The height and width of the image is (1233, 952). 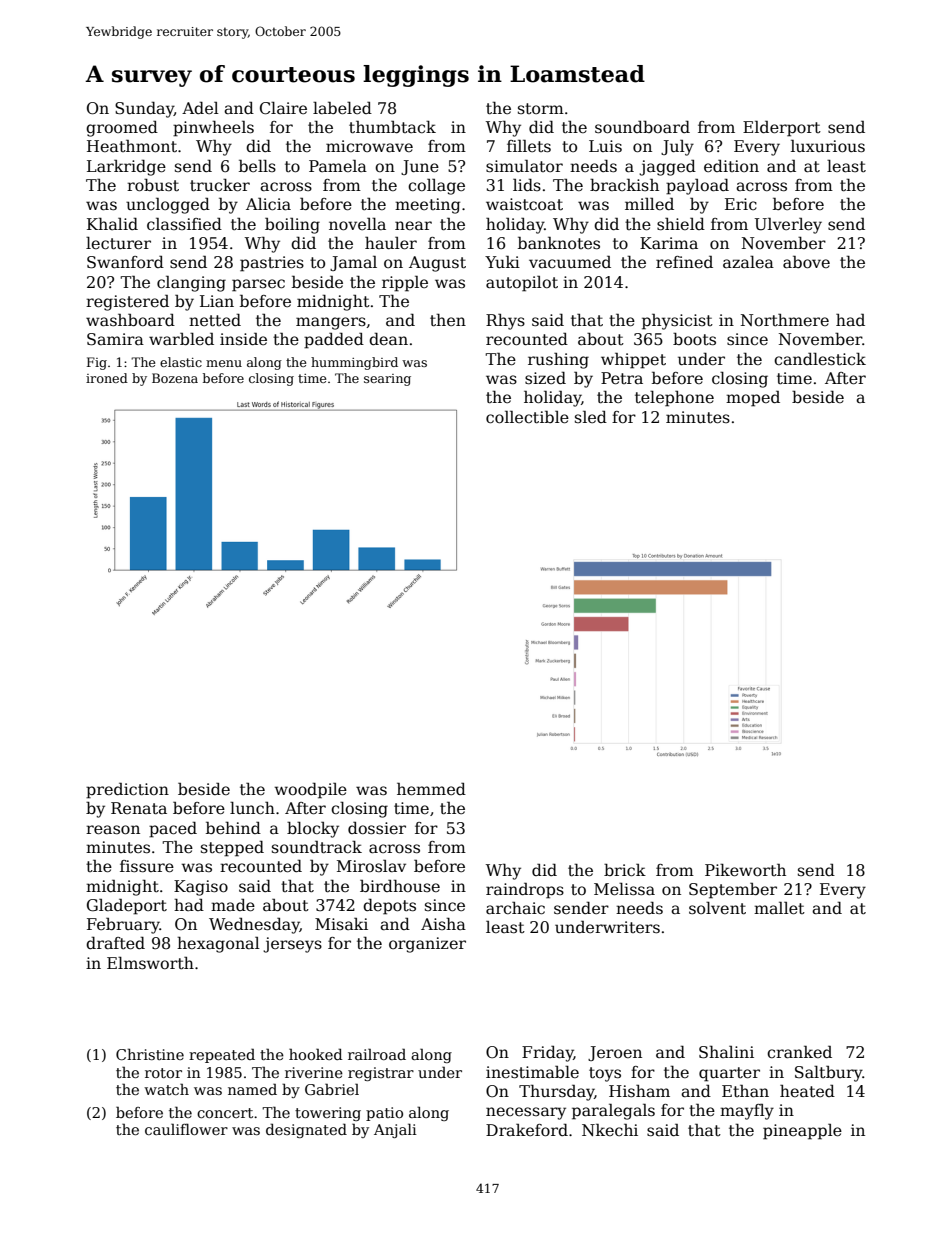 What do you see at coordinates (127, 790) in the image?
I see `prediction` at bounding box center [127, 790].
